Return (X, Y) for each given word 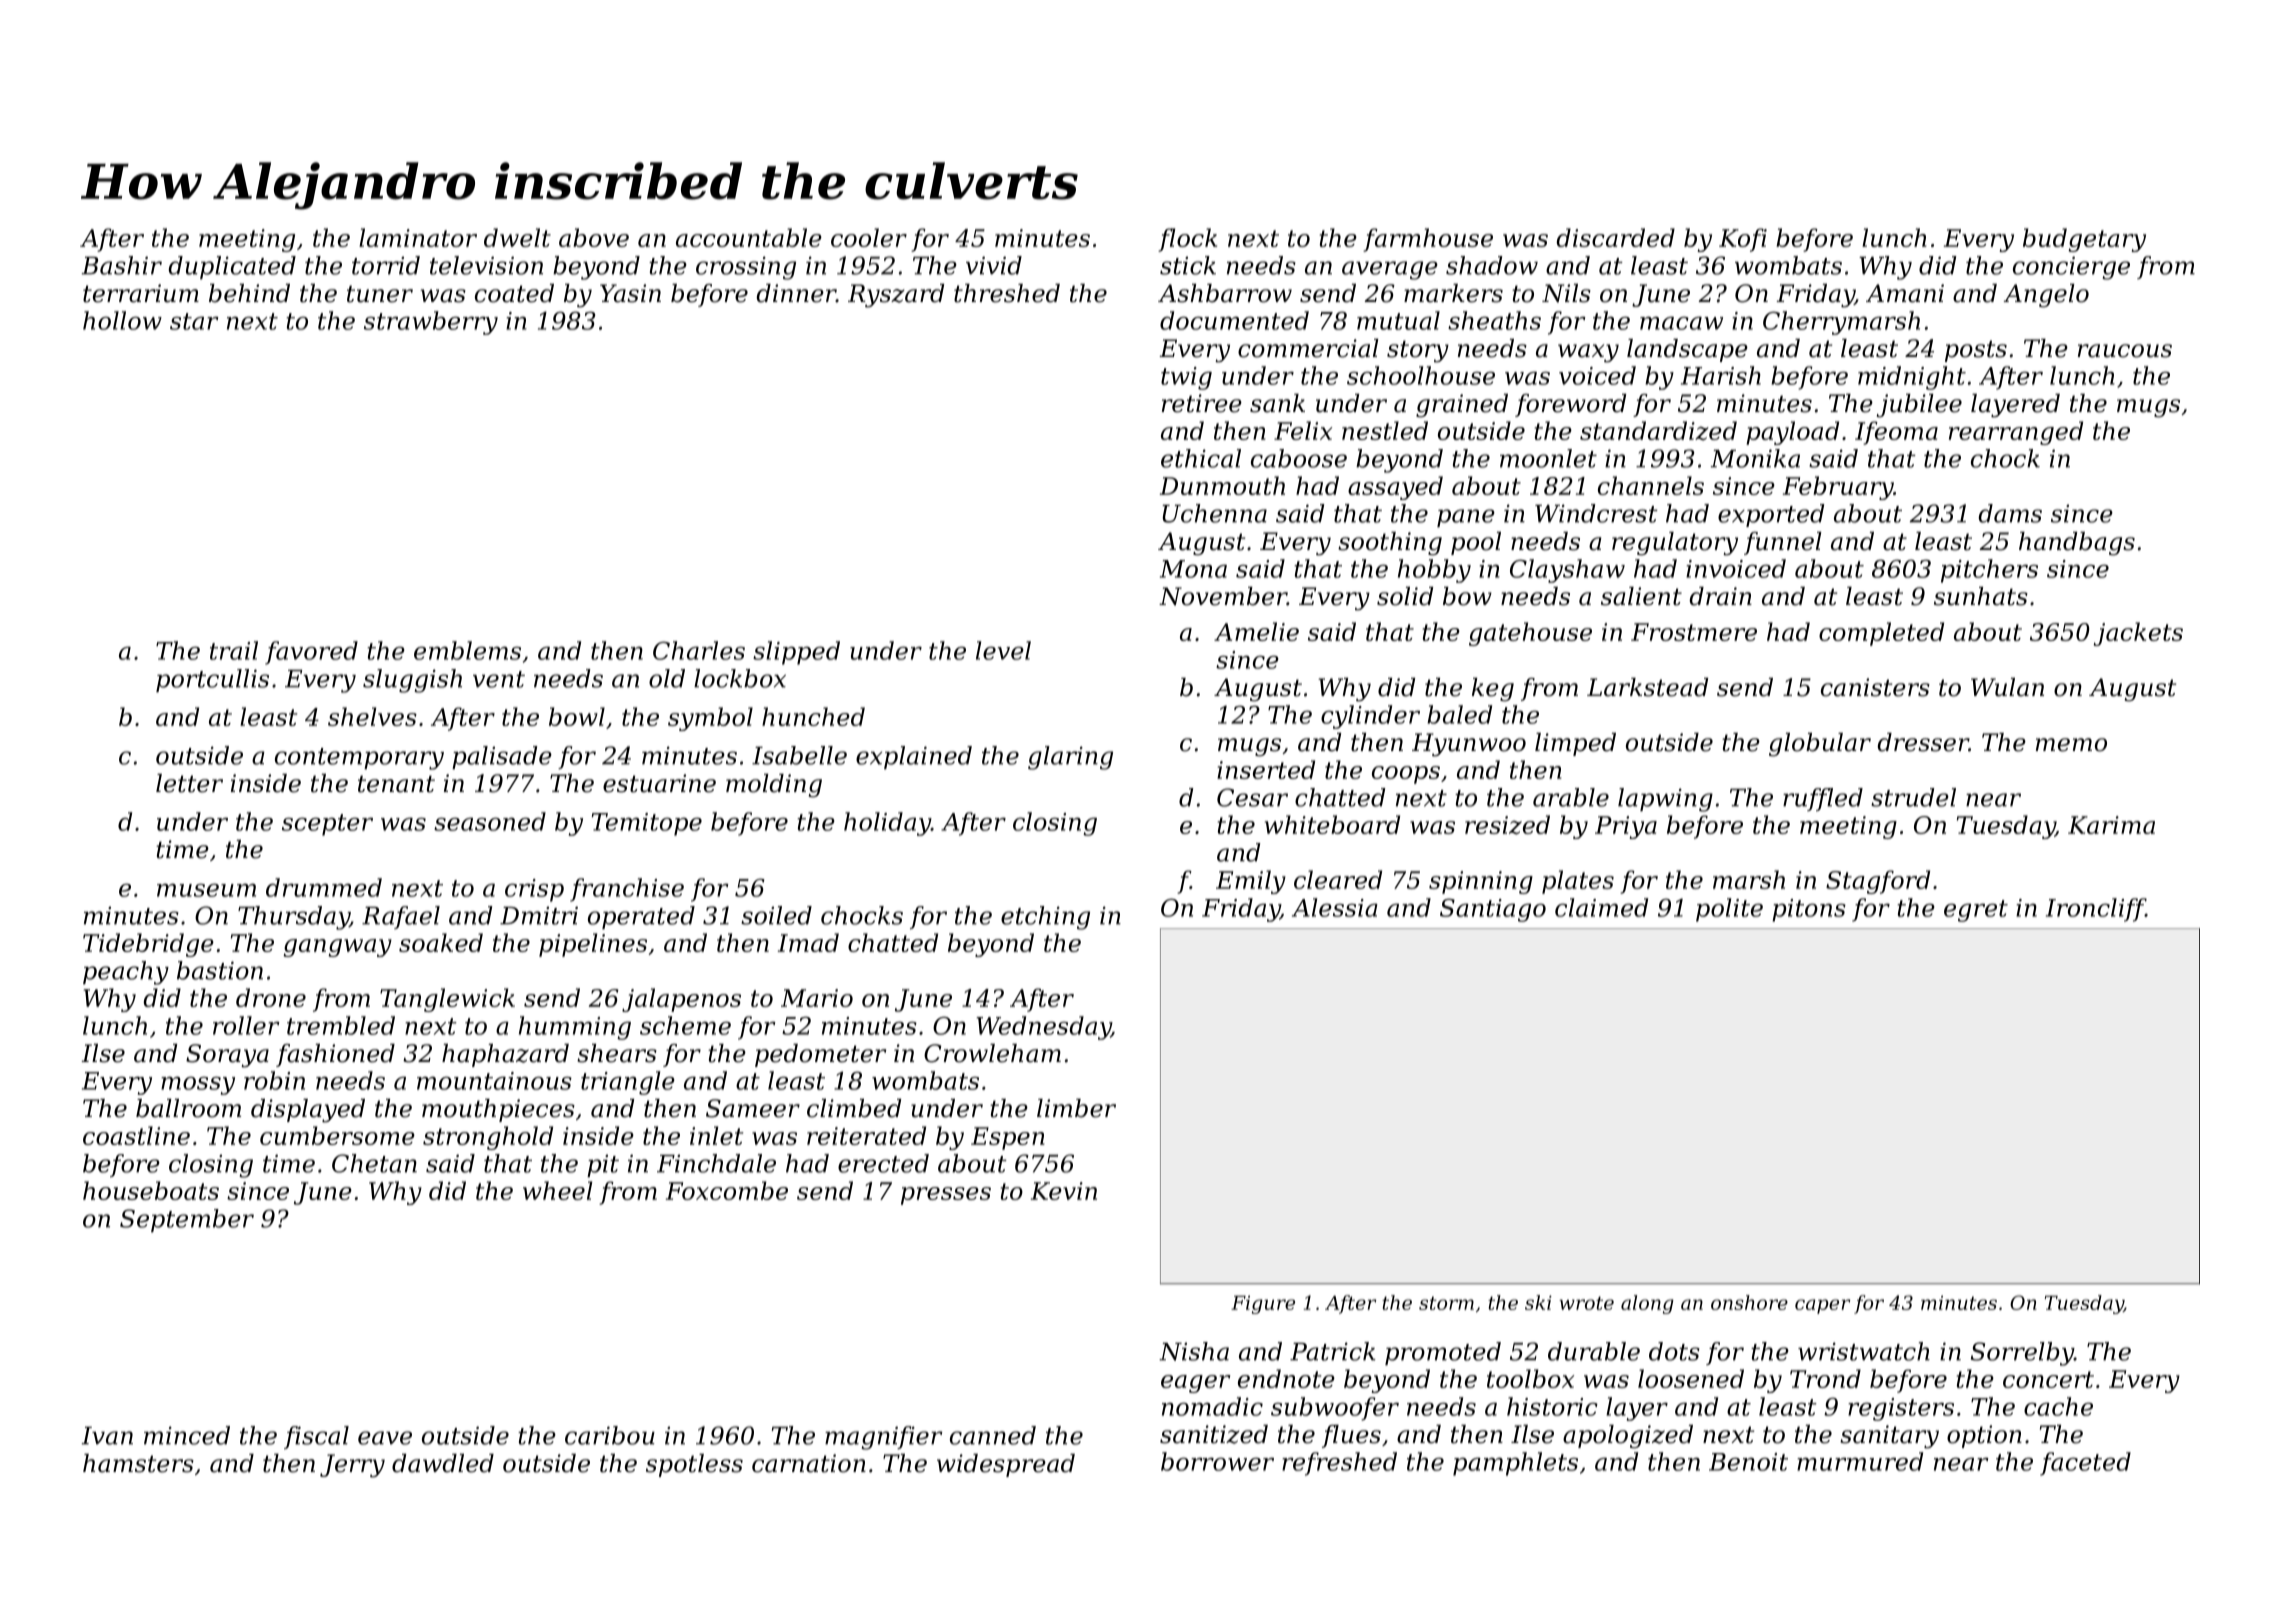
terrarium (141, 293)
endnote (1286, 1378)
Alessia (1335, 907)
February (1838, 488)
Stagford (1878, 882)
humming (575, 1028)
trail (234, 650)
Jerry (352, 1466)
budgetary (2084, 240)
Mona (1193, 569)
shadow (1492, 265)
